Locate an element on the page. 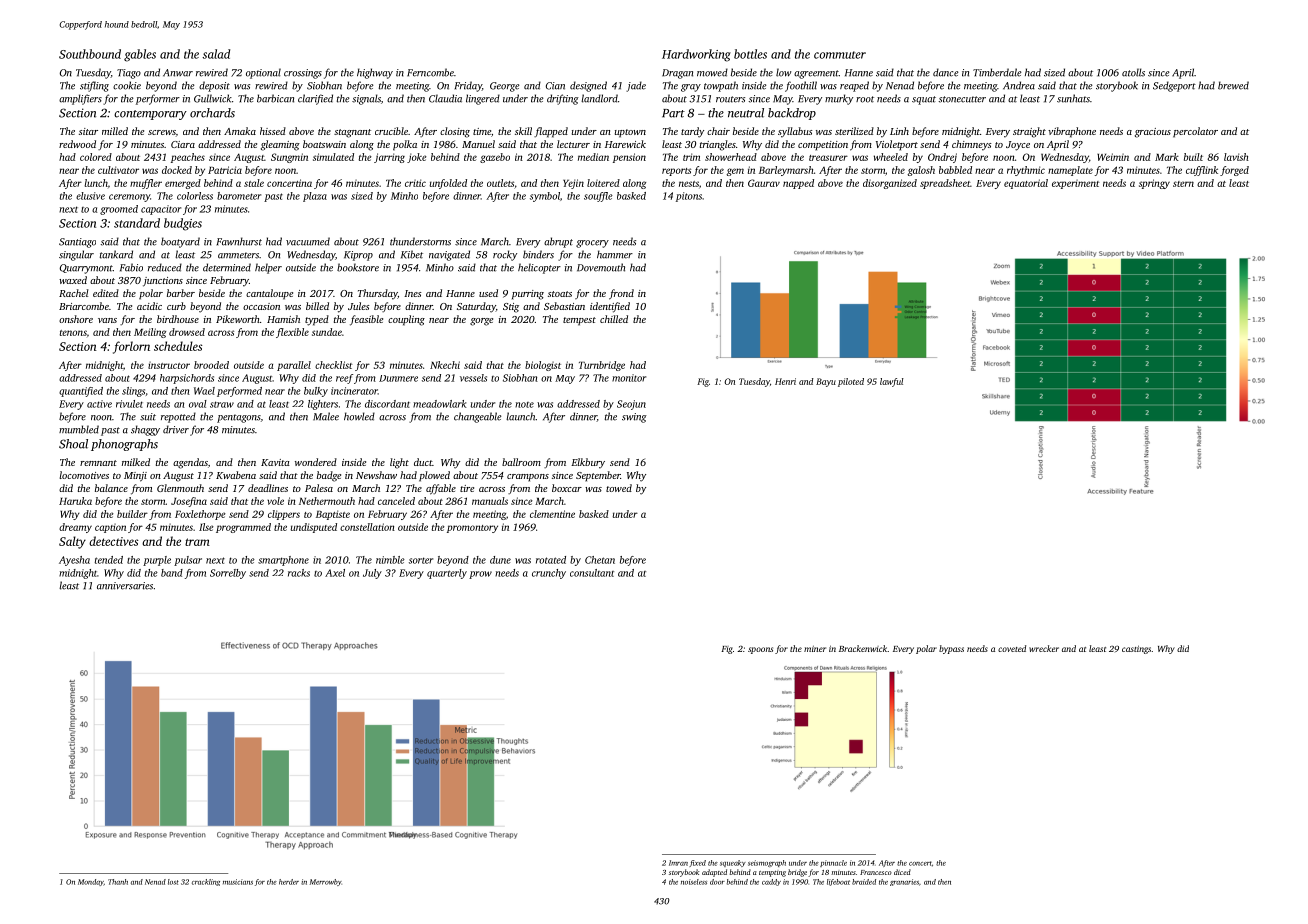  stern is located at coordinates (1183, 184).
